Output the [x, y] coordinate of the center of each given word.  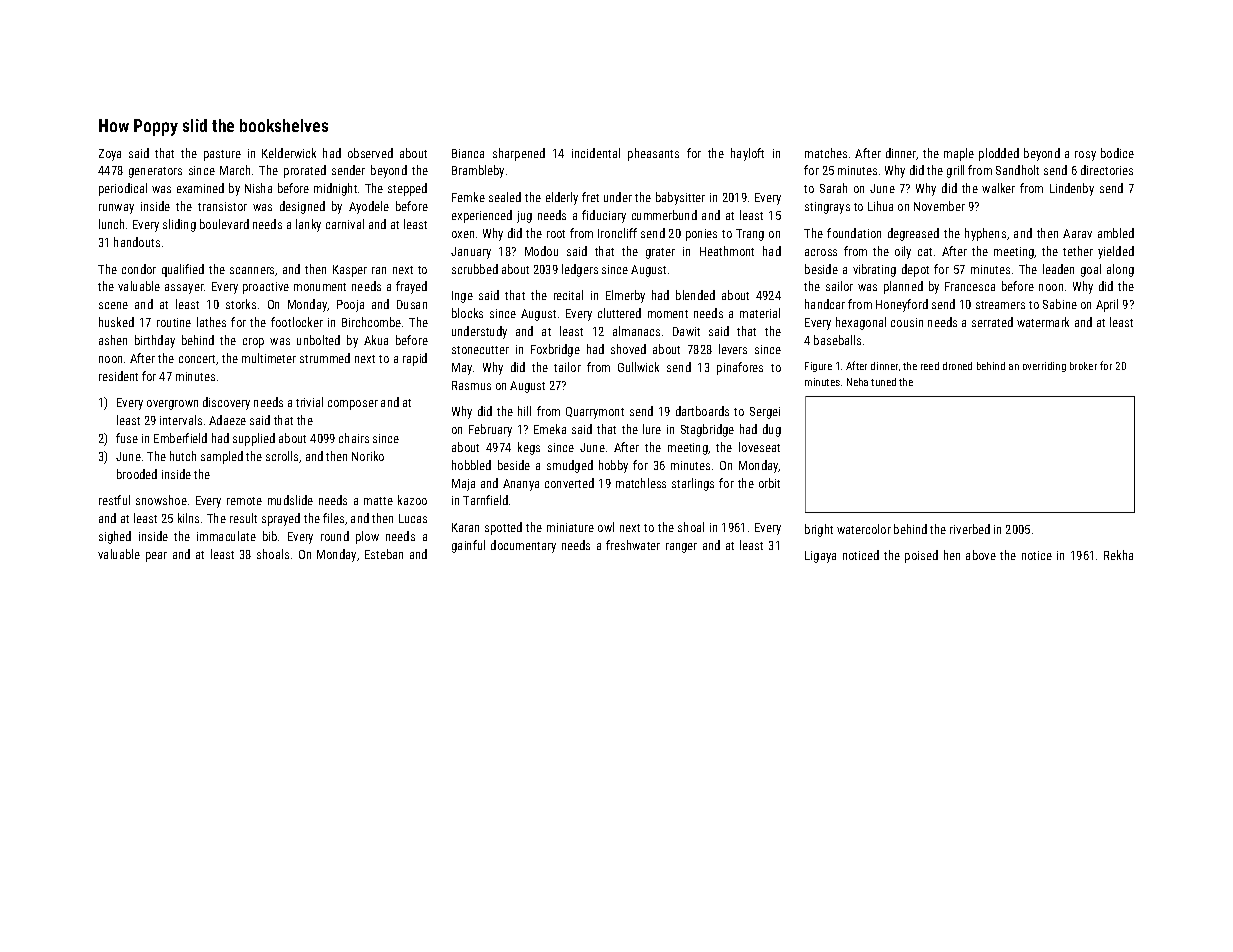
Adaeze [227, 420]
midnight [335, 189]
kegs [529, 448]
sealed [505, 197]
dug [772, 430]
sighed [115, 537]
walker [998, 188]
